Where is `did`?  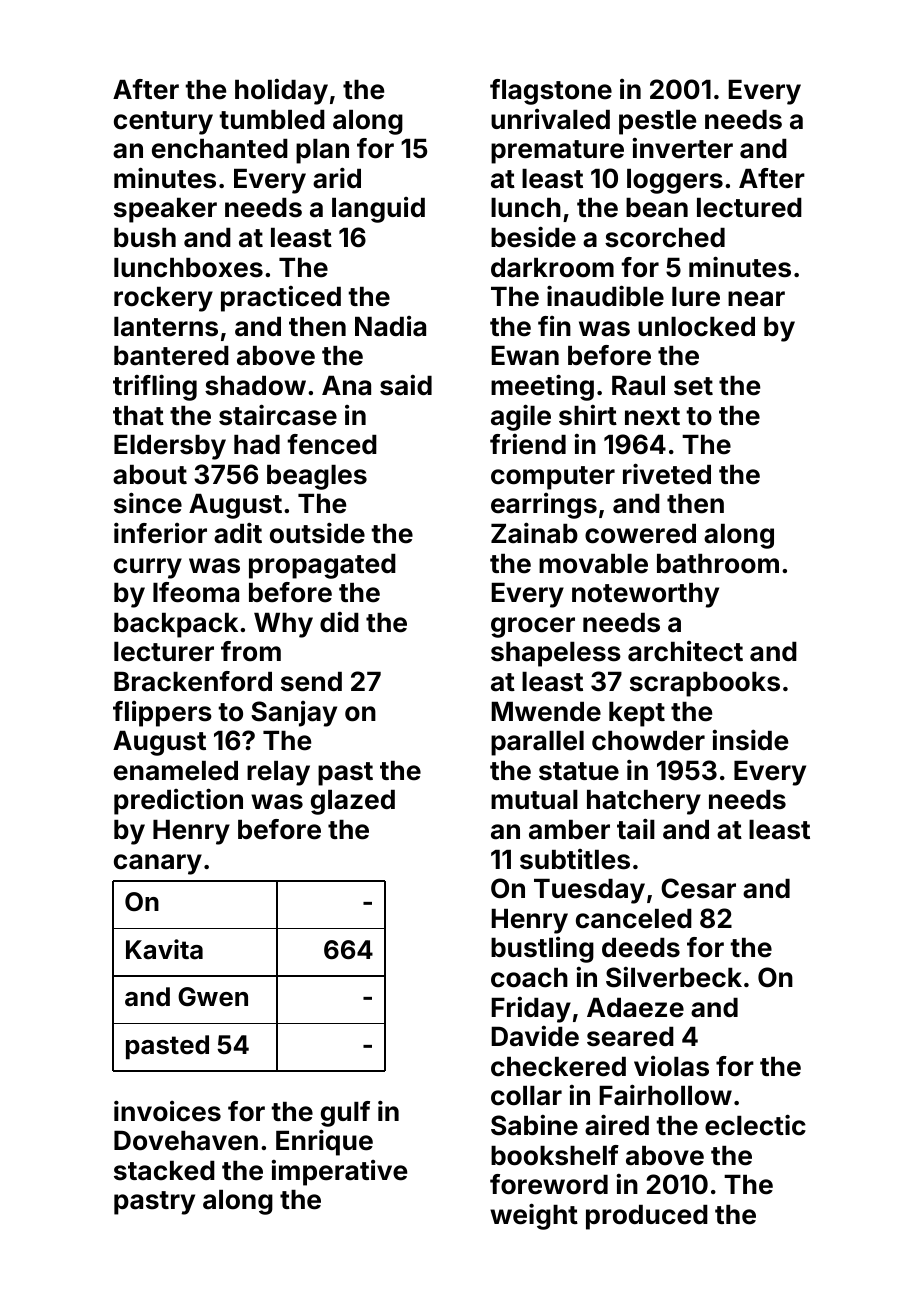 did is located at coordinates (339, 622).
